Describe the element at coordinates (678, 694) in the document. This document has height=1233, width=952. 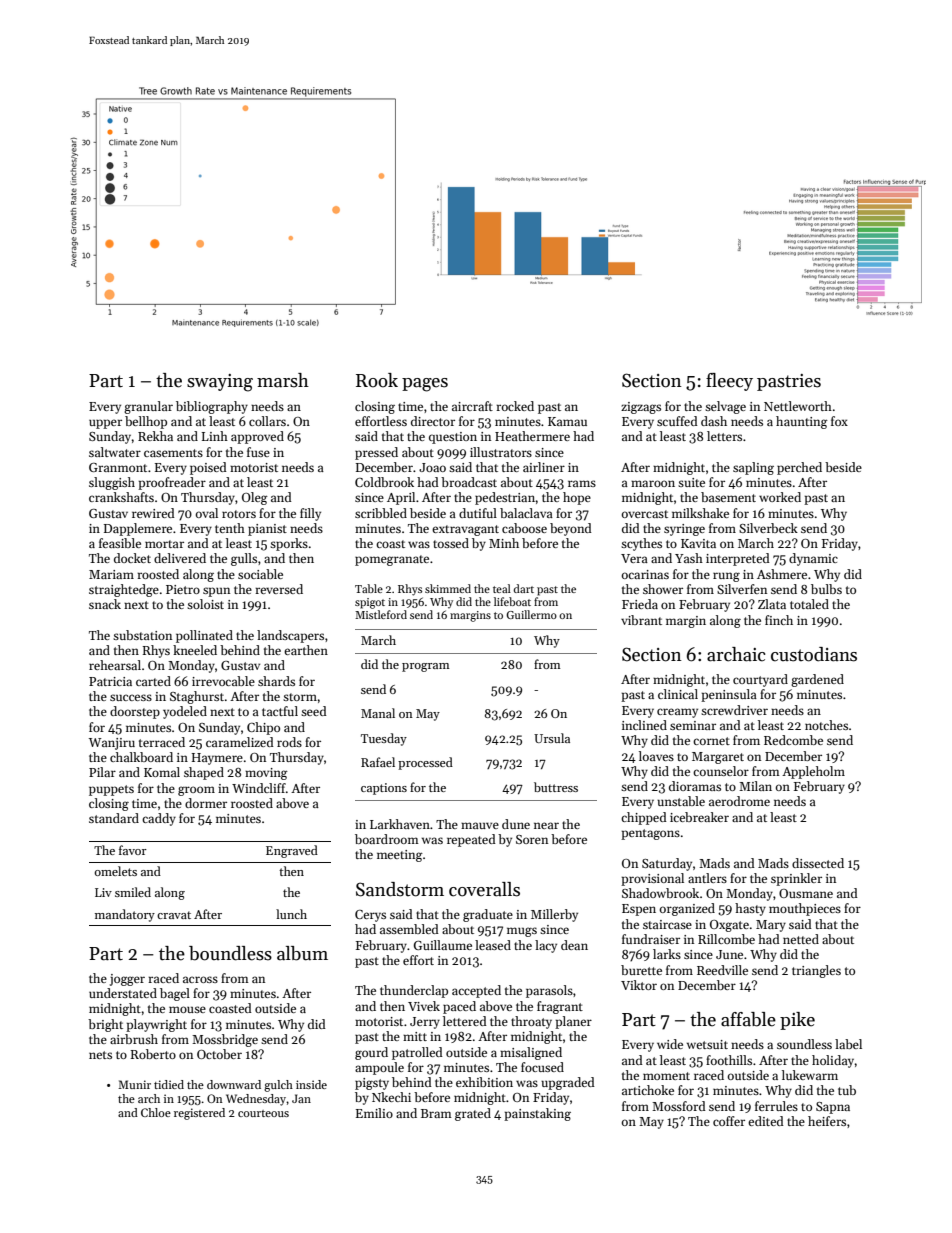
I see `clinical` at that location.
